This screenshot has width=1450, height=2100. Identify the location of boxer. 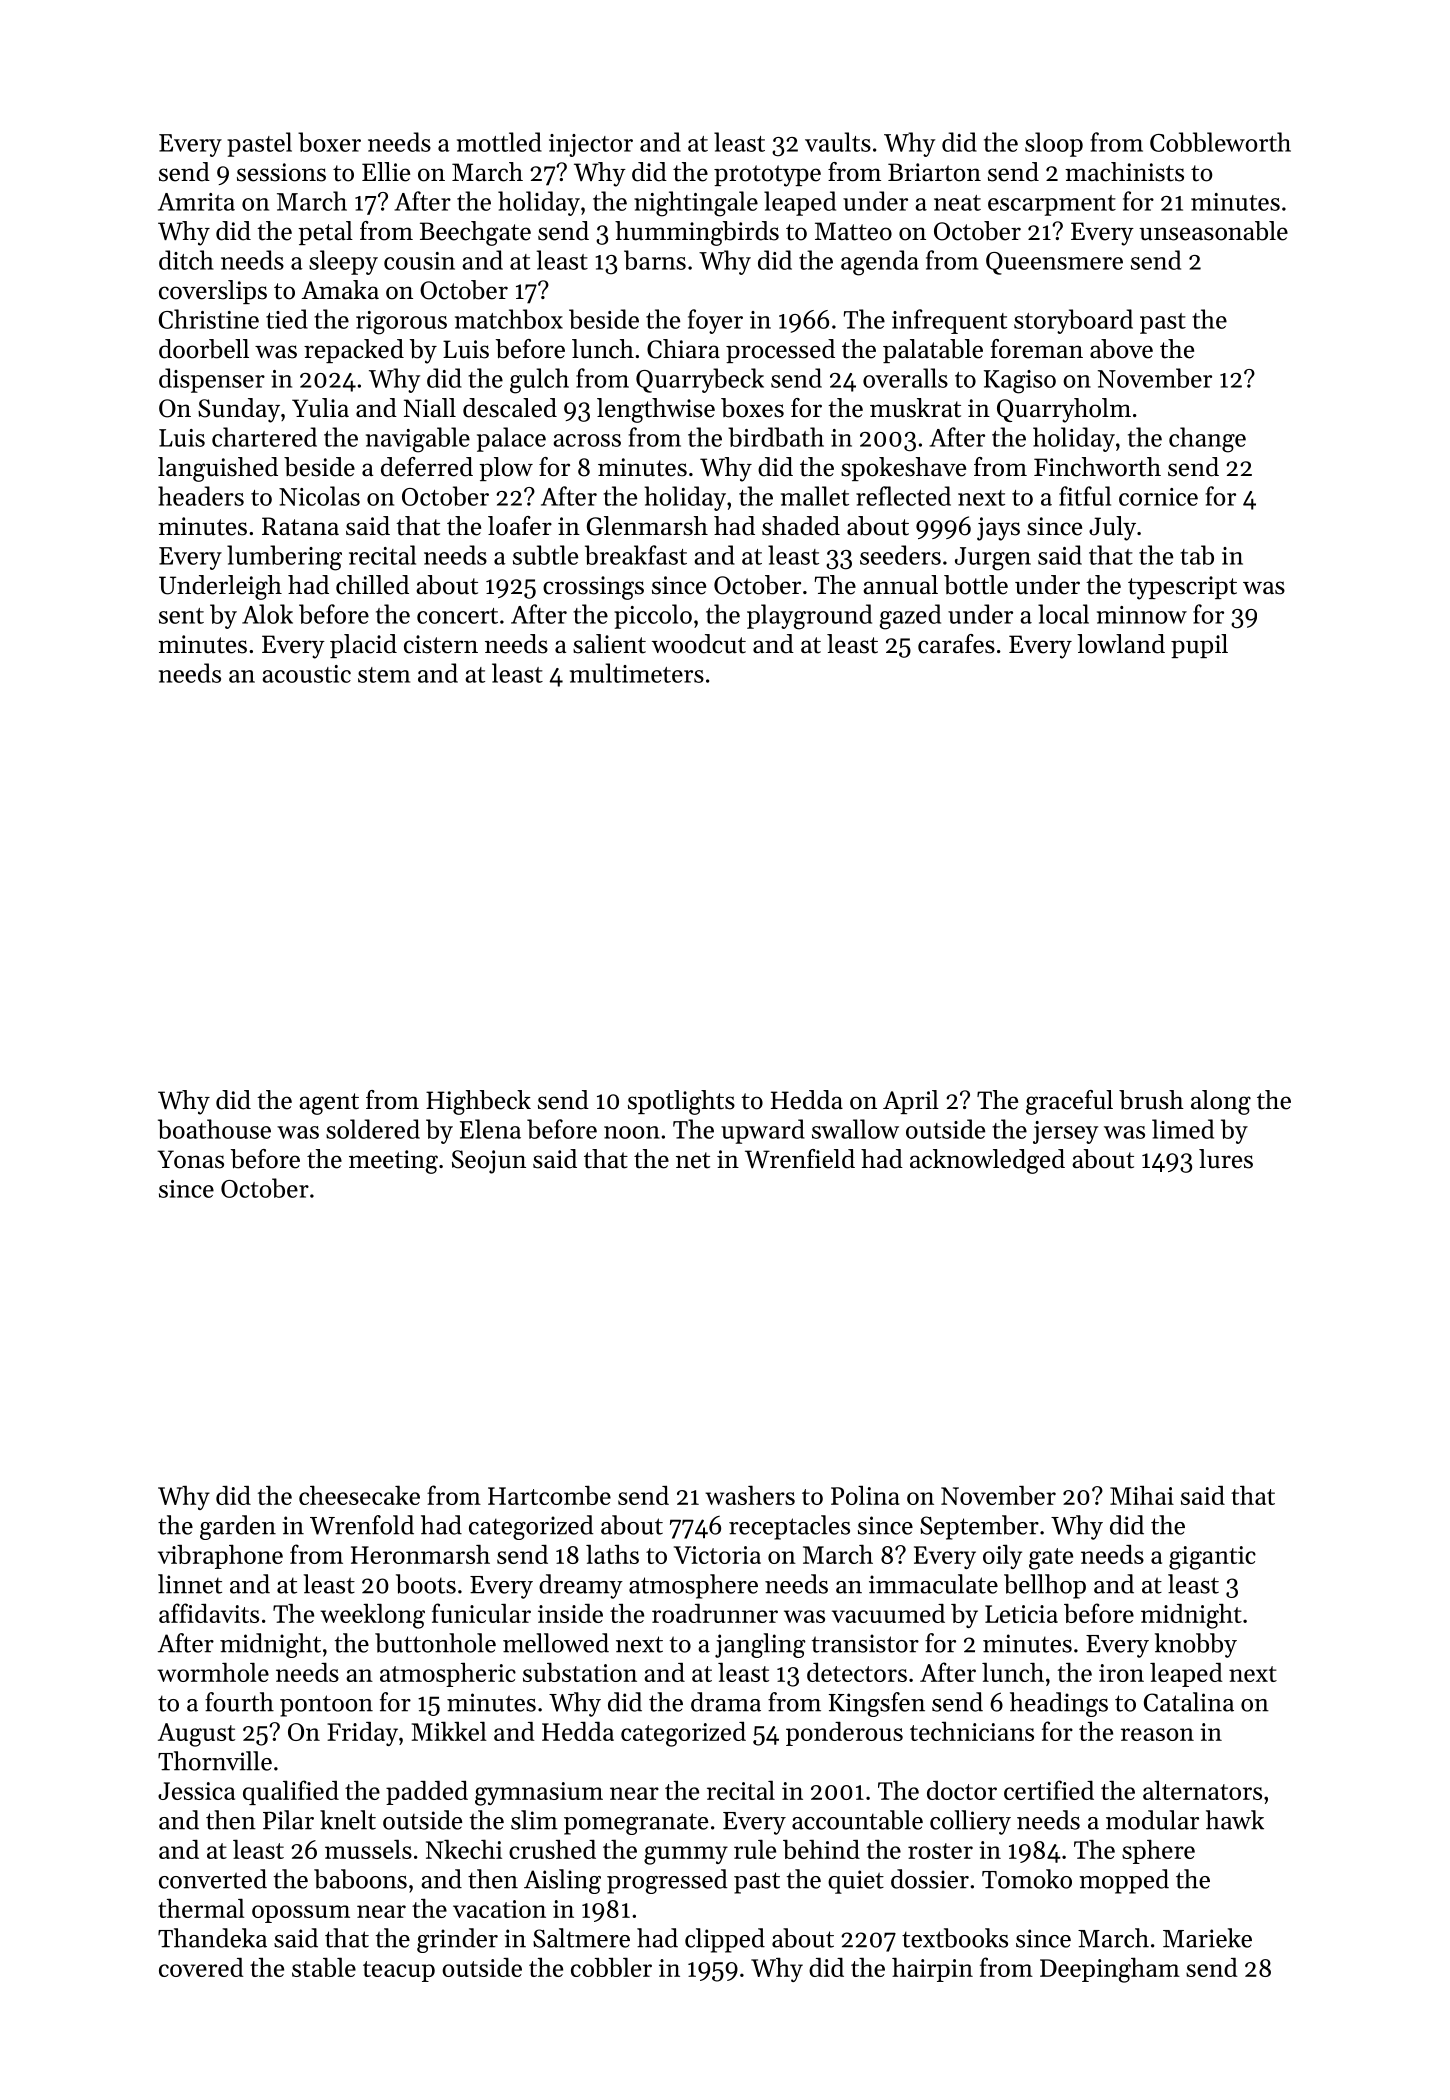
(329, 142).
